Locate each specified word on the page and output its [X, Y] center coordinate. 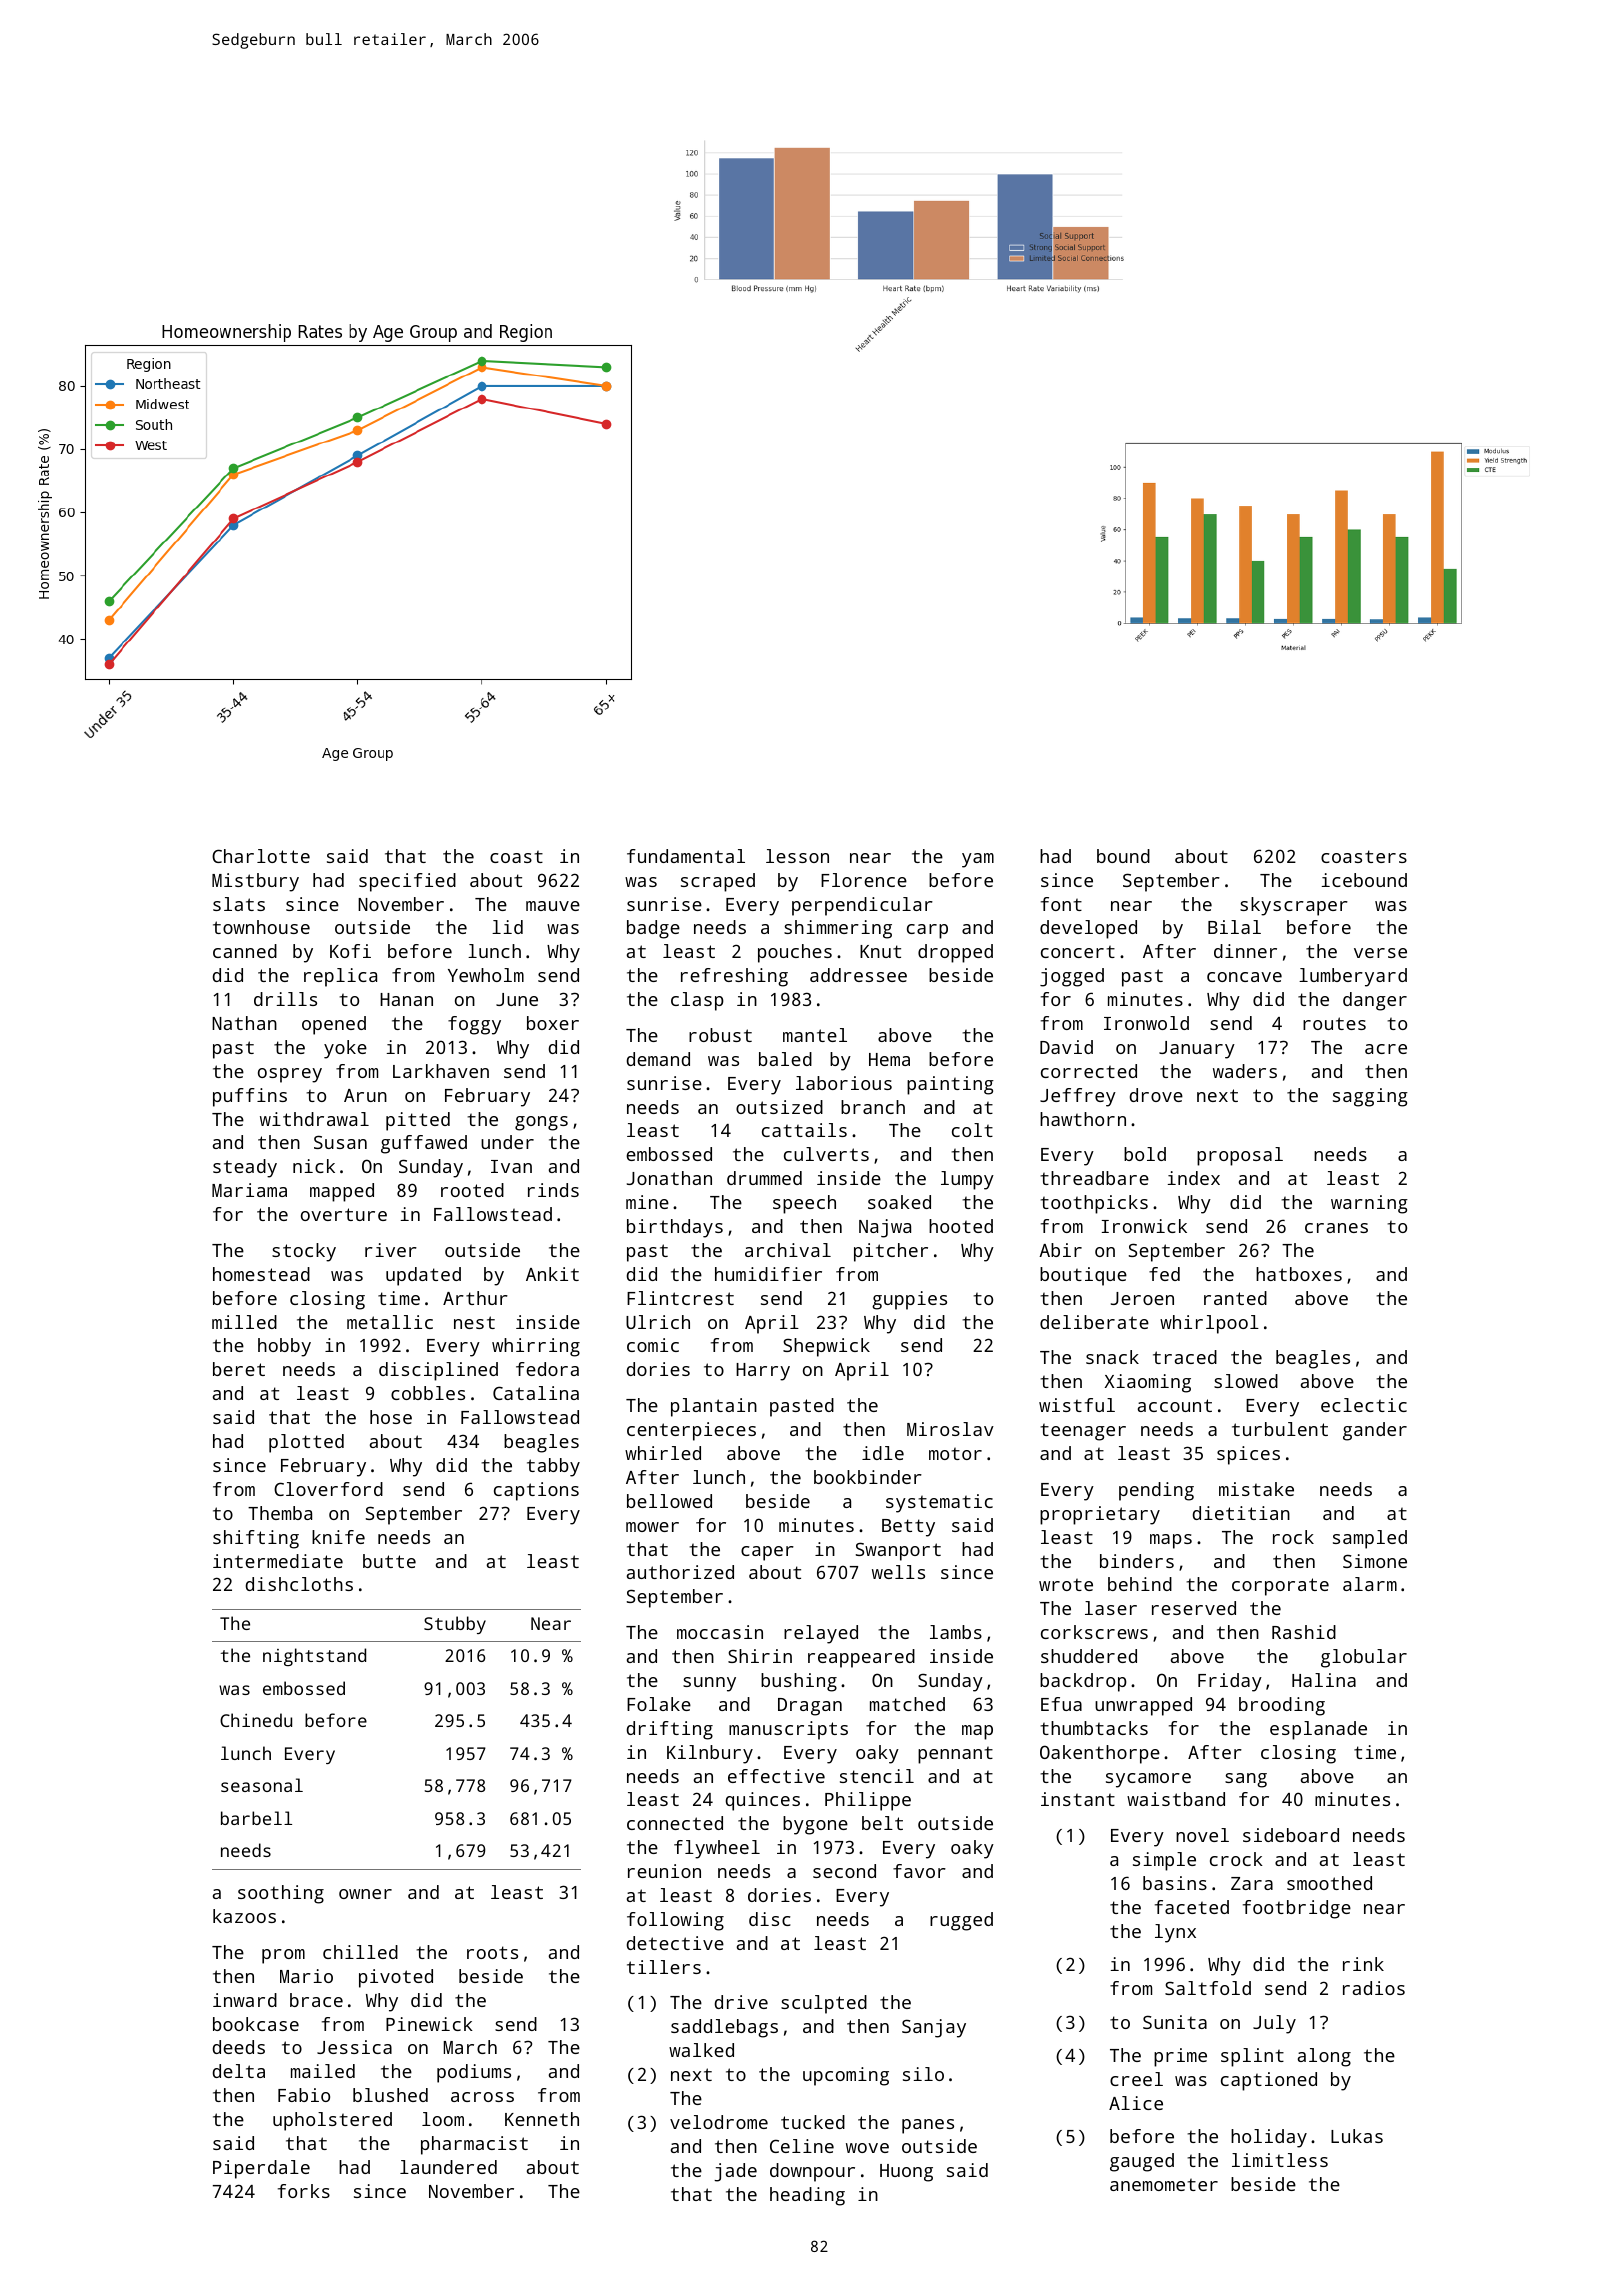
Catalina [536, 1393]
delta [239, 2071]
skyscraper [1294, 906]
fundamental [686, 856]
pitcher [891, 1252]
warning [1369, 1204]
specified [407, 882]
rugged [961, 1921]
